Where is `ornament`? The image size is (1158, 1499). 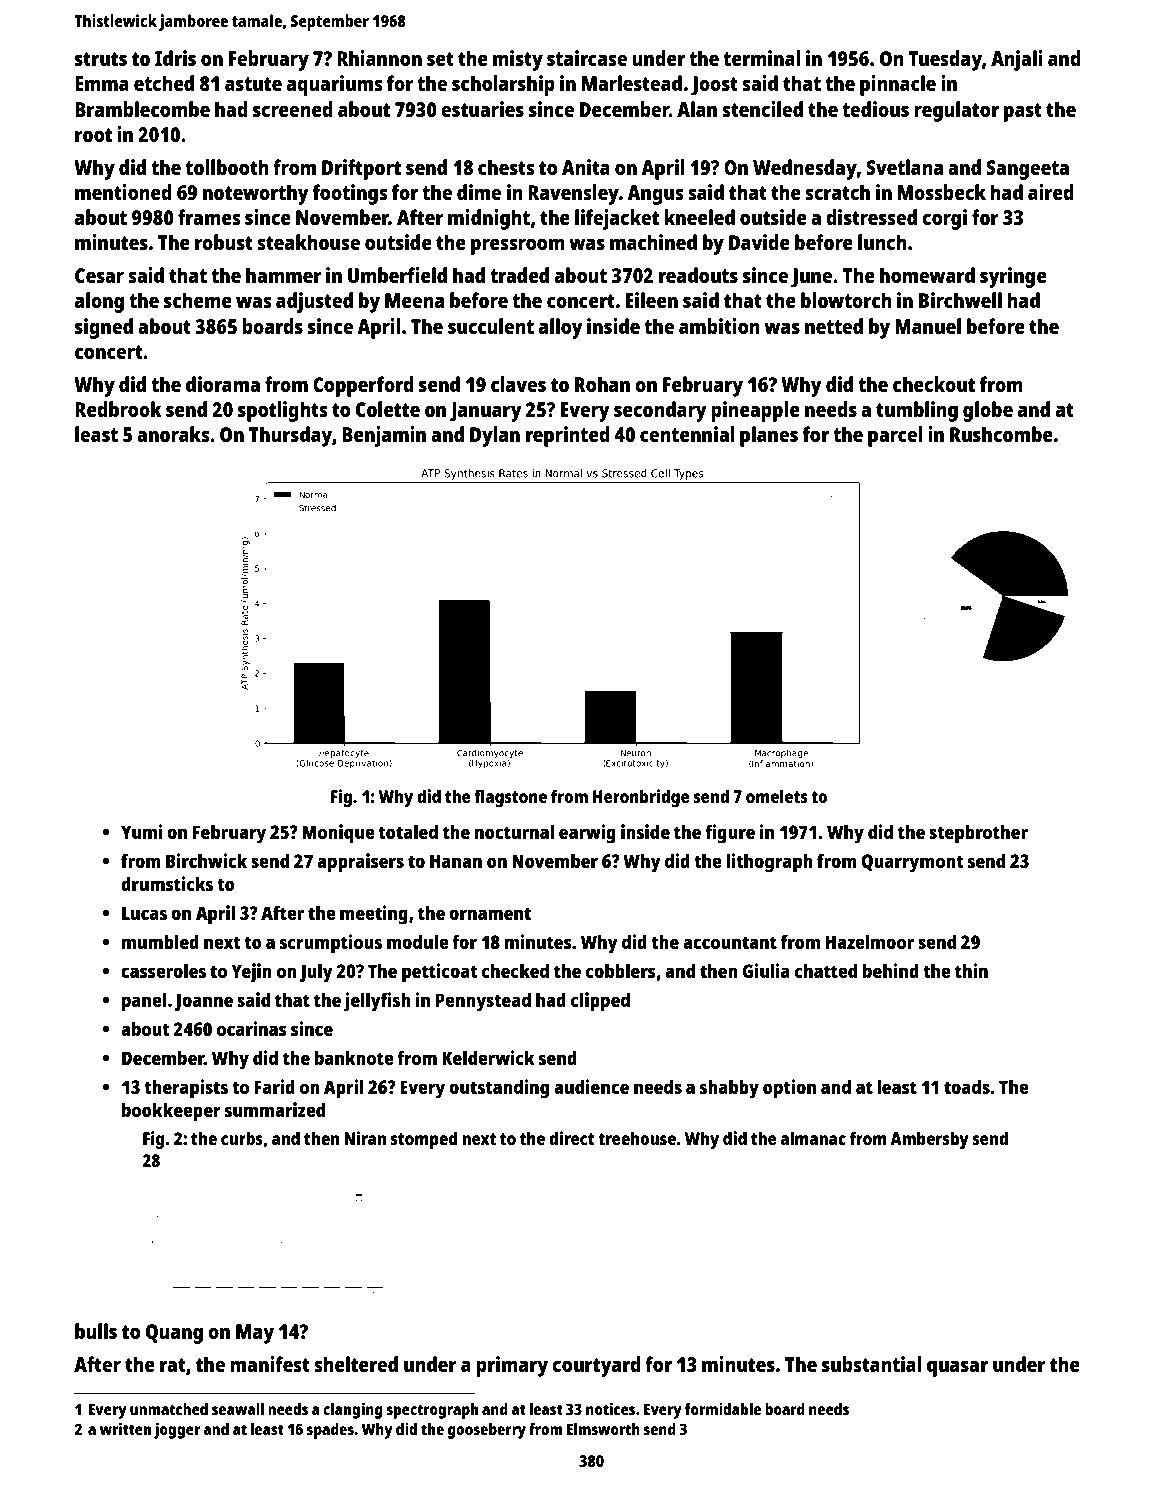
ornament is located at coordinates (490, 913).
